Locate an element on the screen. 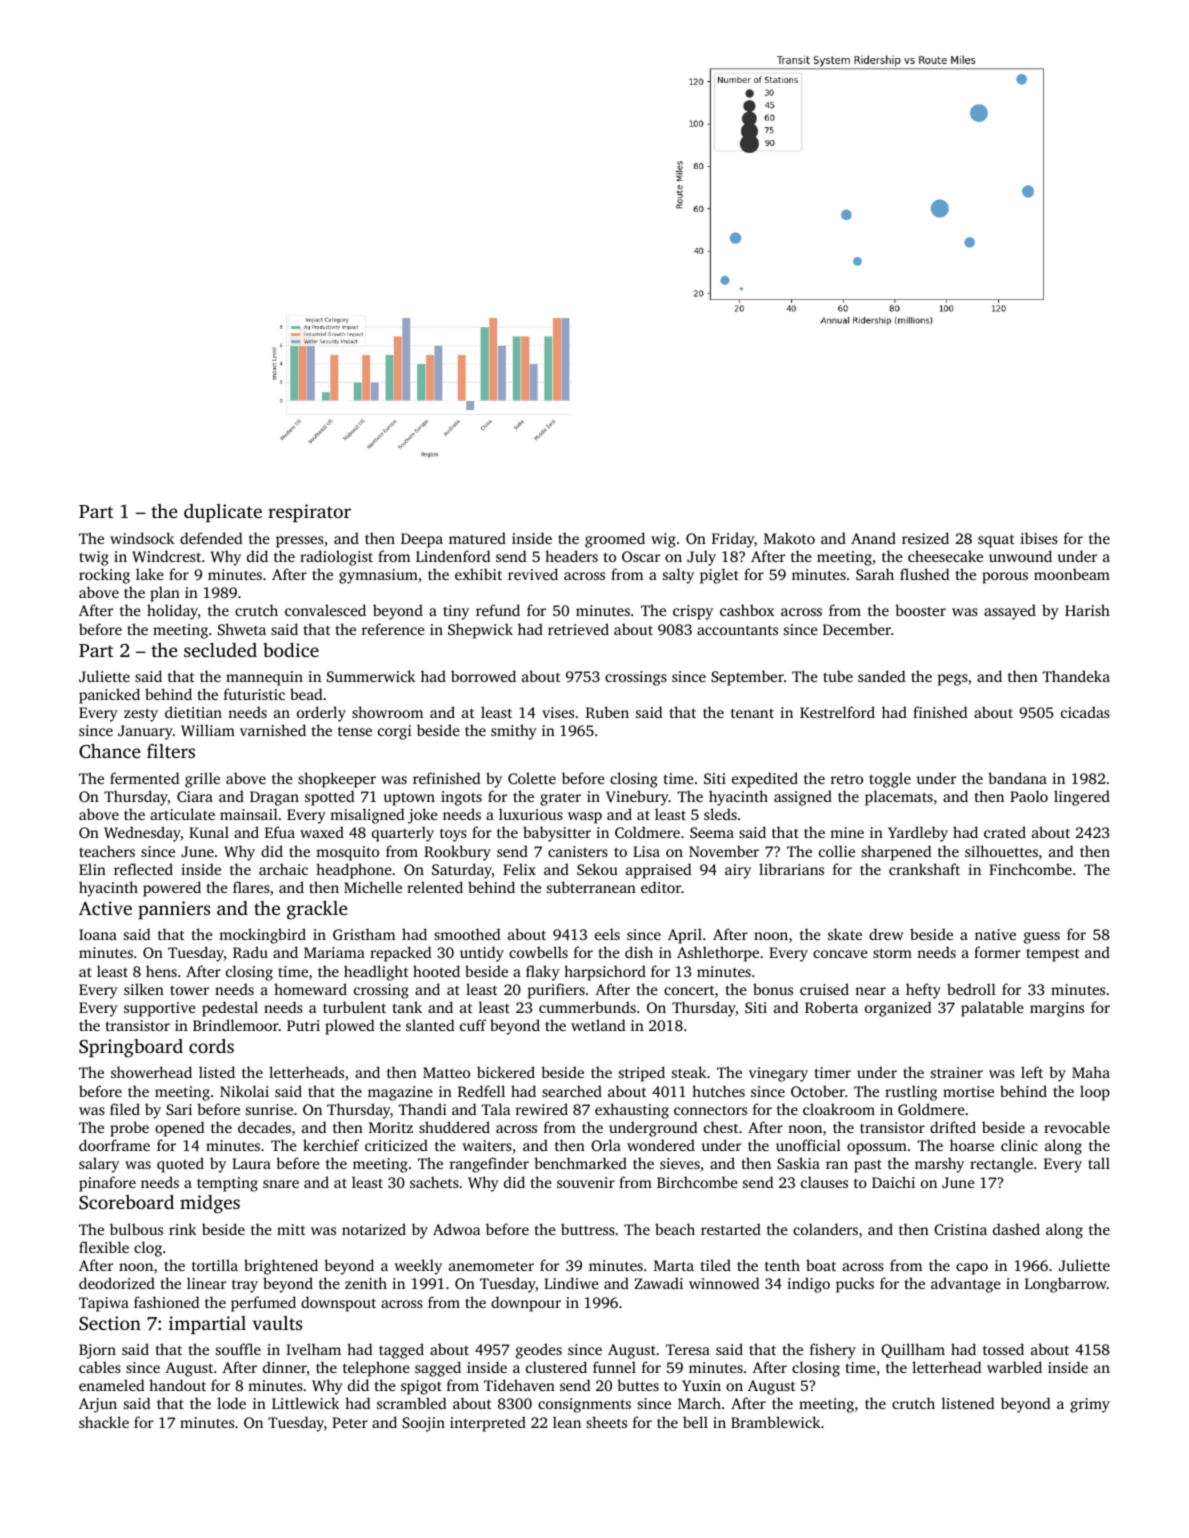  shackle is located at coordinates (104, 1422).
